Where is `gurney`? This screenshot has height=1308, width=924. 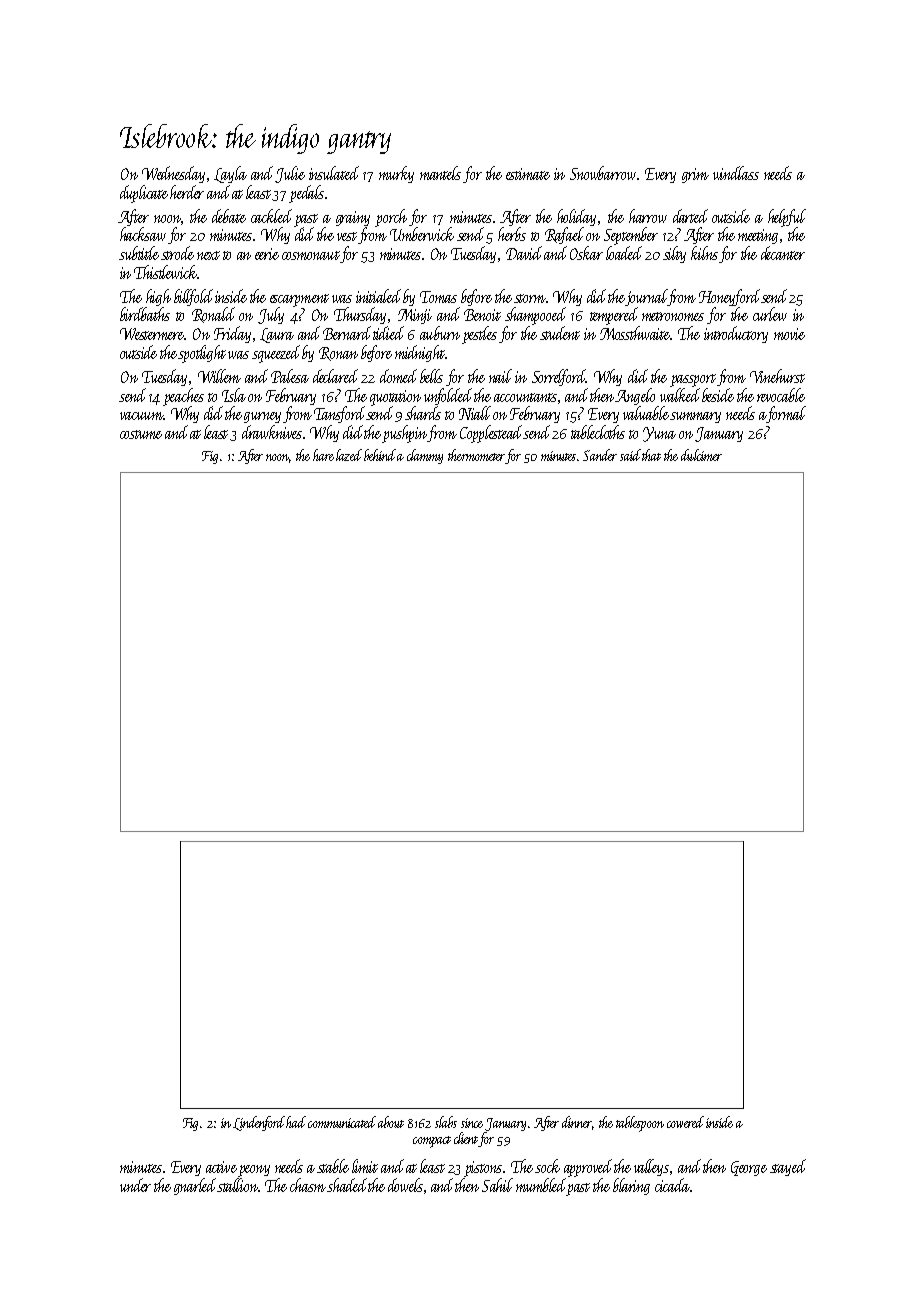
gurney is located at coordinates (262, 417).
